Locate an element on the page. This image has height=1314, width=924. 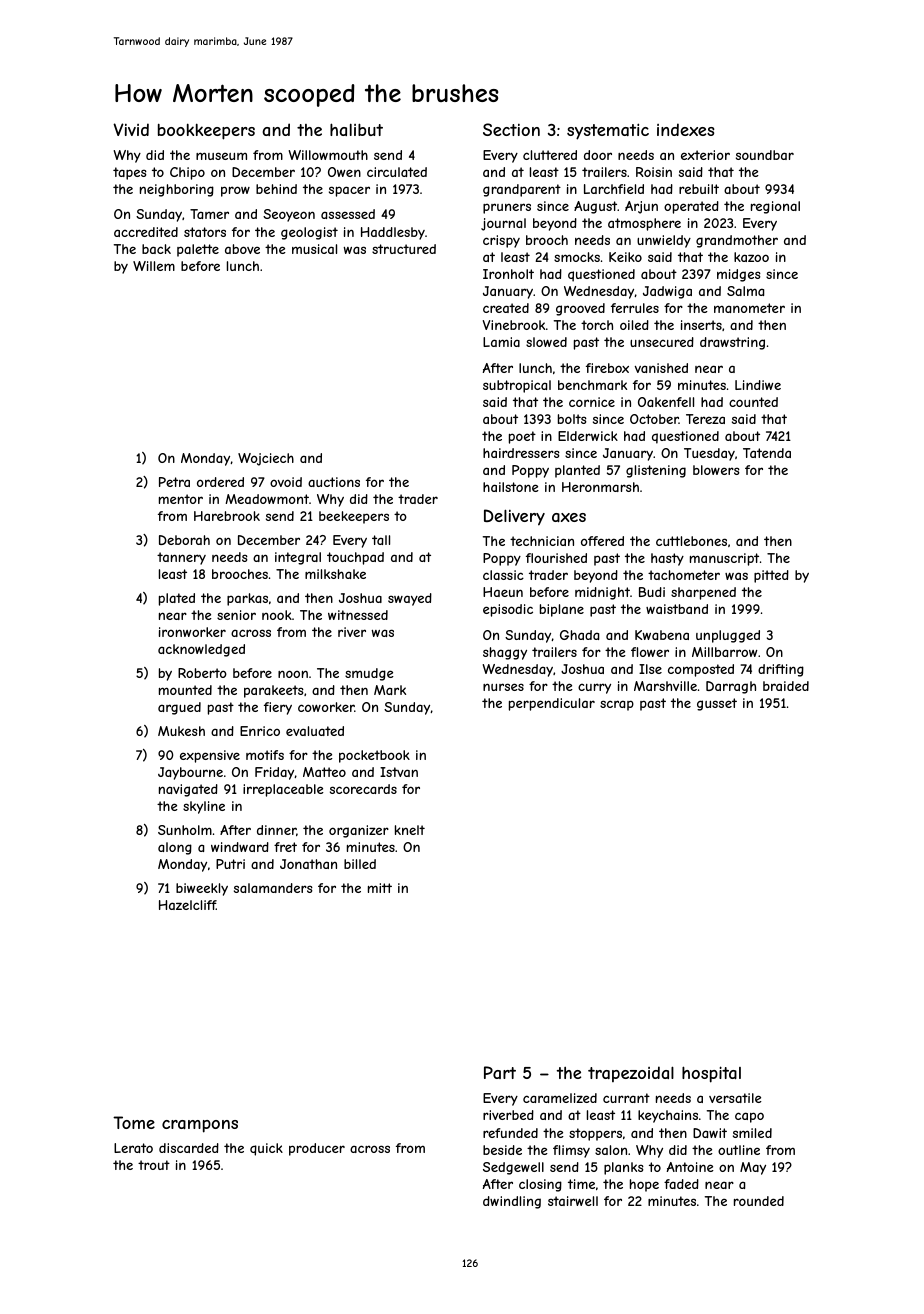
rebuilt is located at coordinates (699, 189).
